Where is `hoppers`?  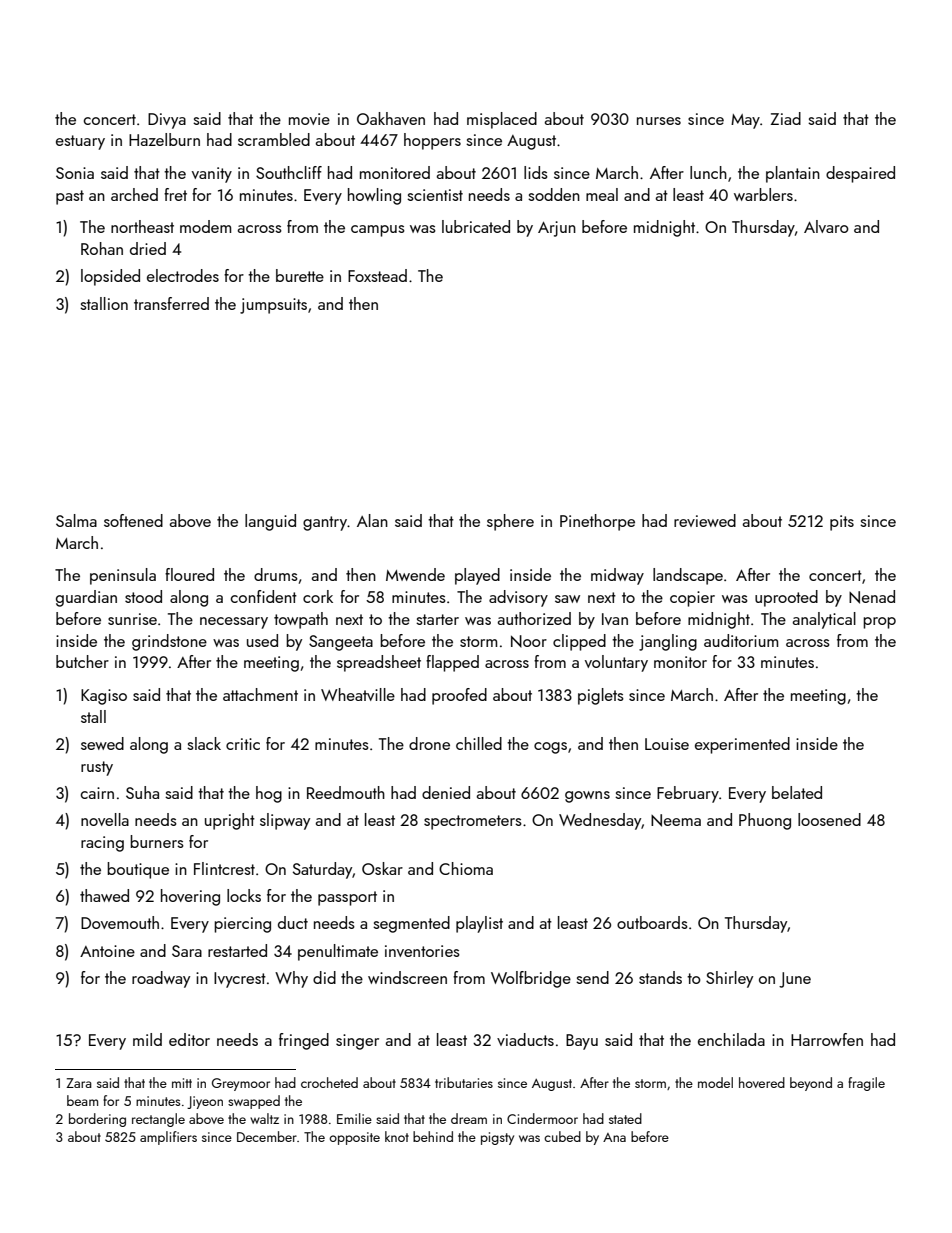
hoppers is located at coordinates (432, 141).
